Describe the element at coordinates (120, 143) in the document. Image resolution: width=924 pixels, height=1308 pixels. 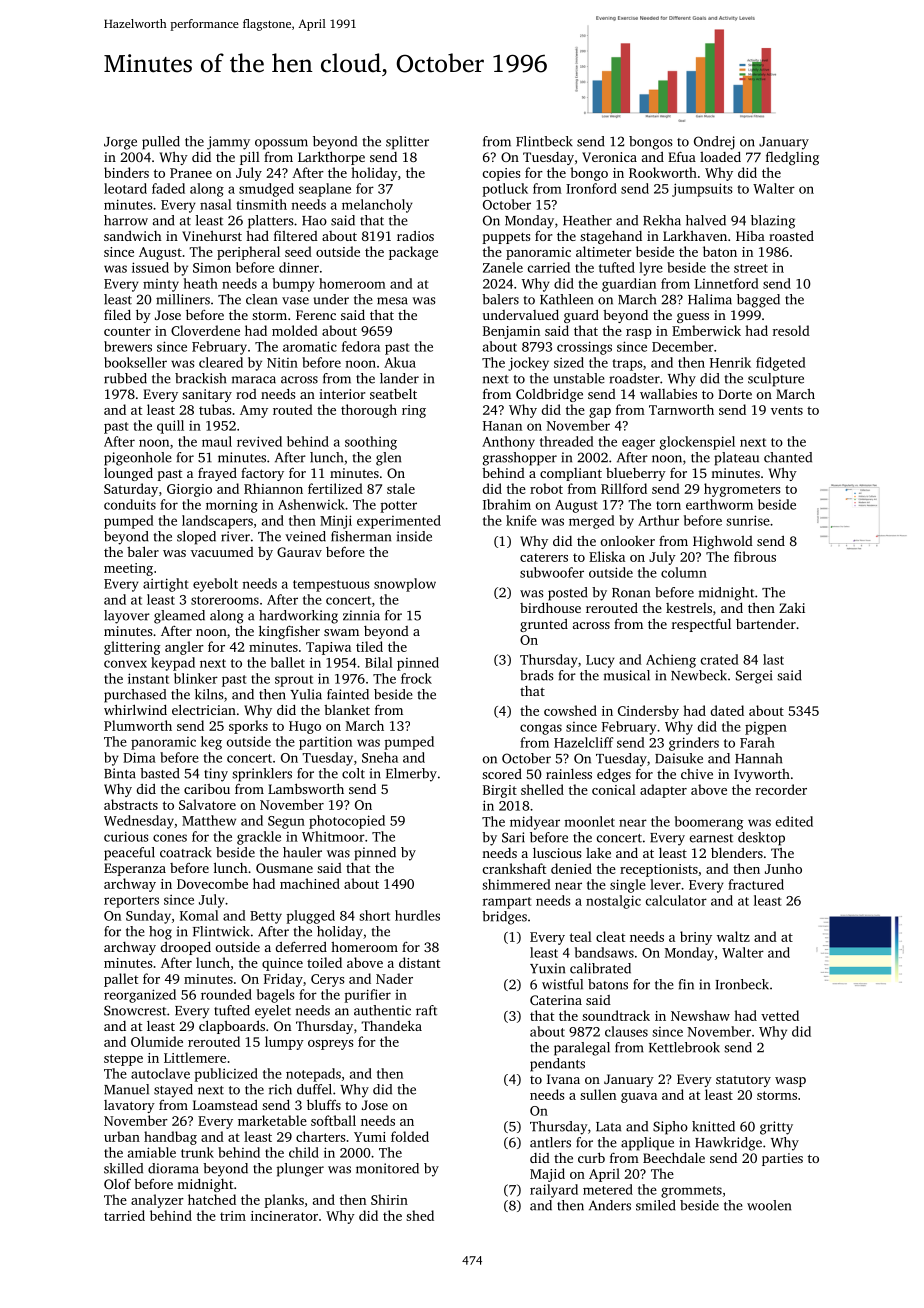
I see `Jorge` at that location.
